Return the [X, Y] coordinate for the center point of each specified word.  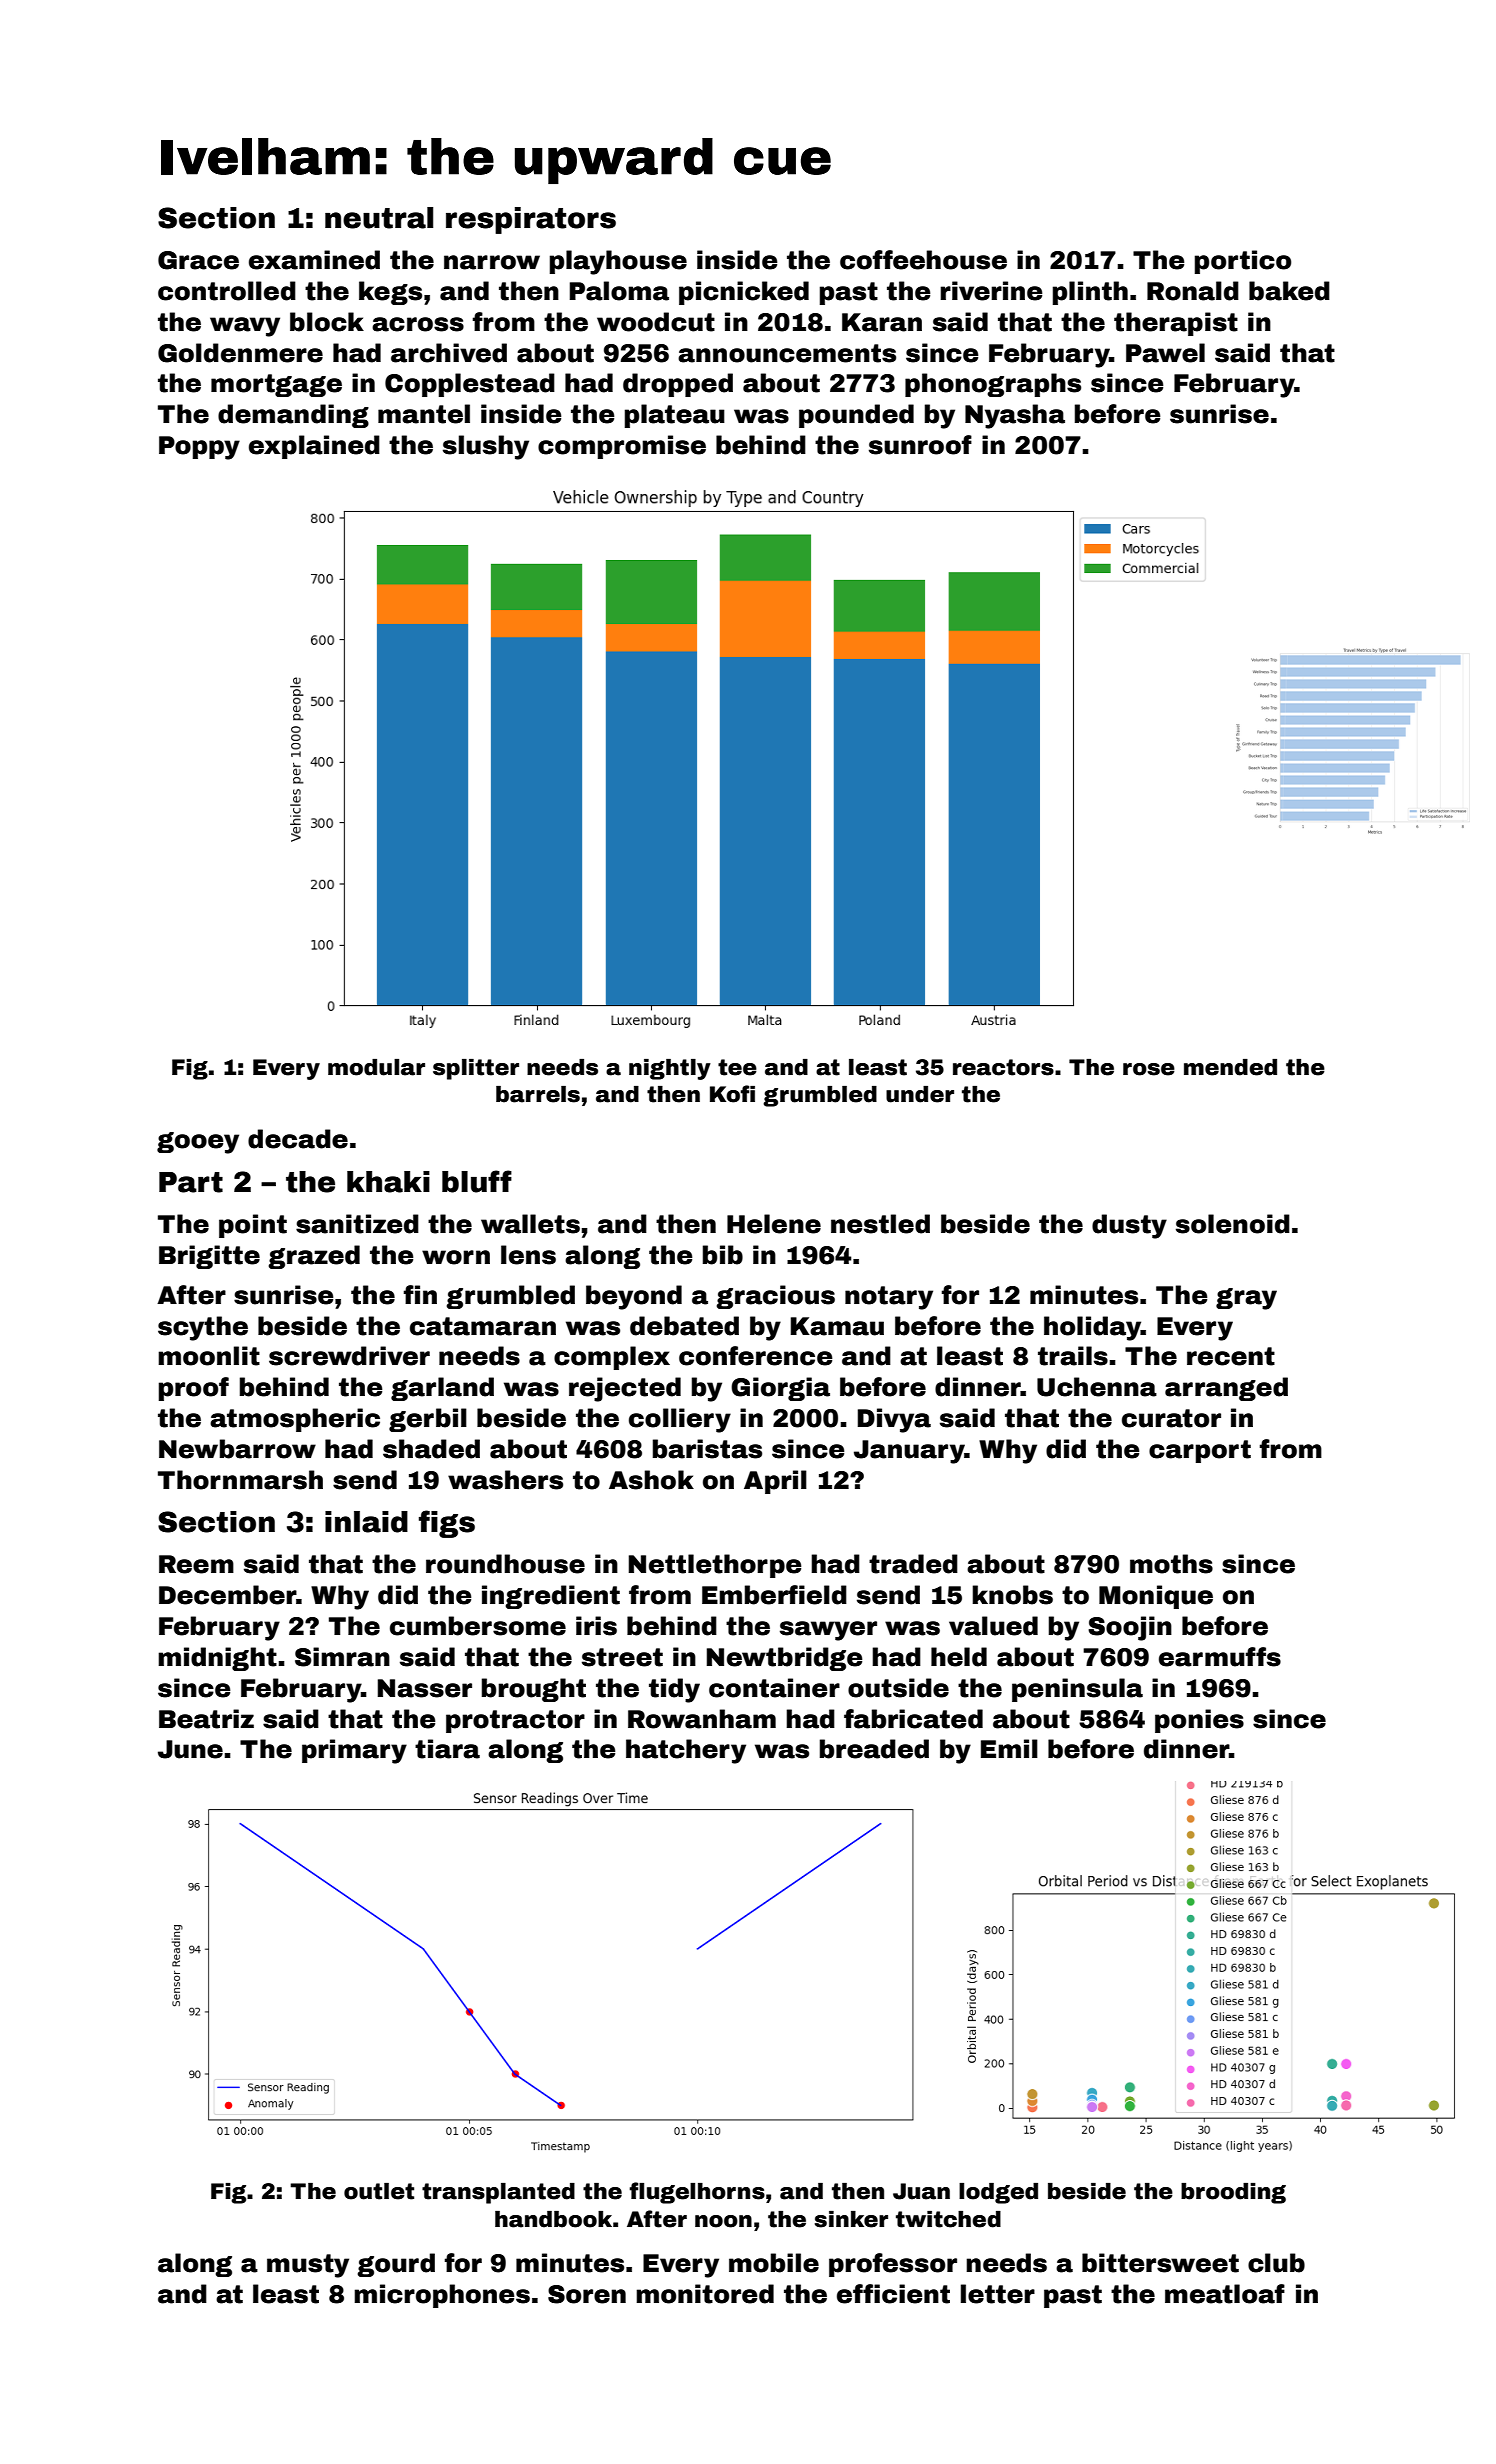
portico [1243, 262]
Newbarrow [237, 1449]
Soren [587, 2294]
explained [314, 447]
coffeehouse [923, 260]
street [622, 1657]
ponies [1199, 1721]
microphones [442, 2296]
